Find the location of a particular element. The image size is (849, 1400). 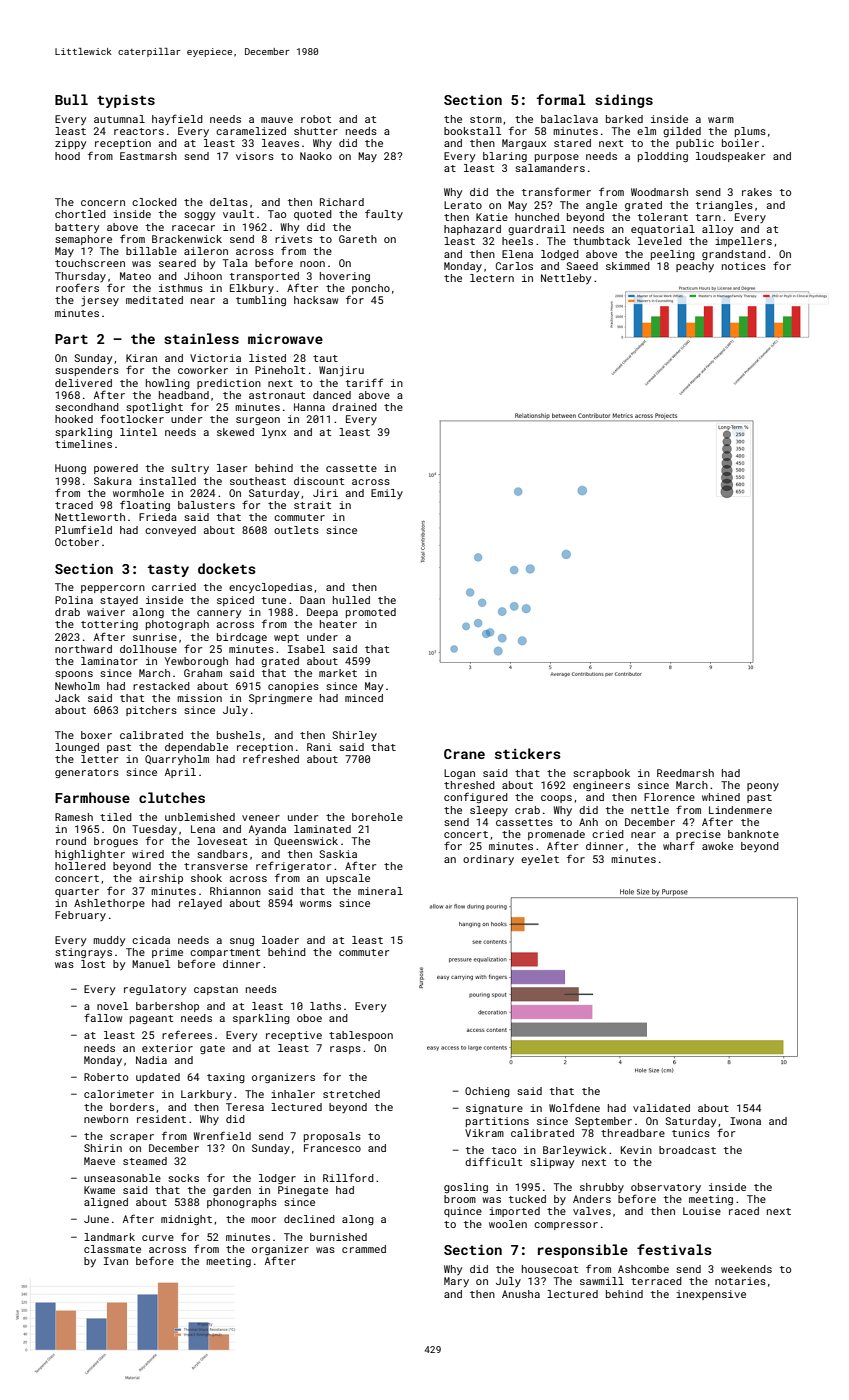

relayed is located at coordinates (200, 904).
